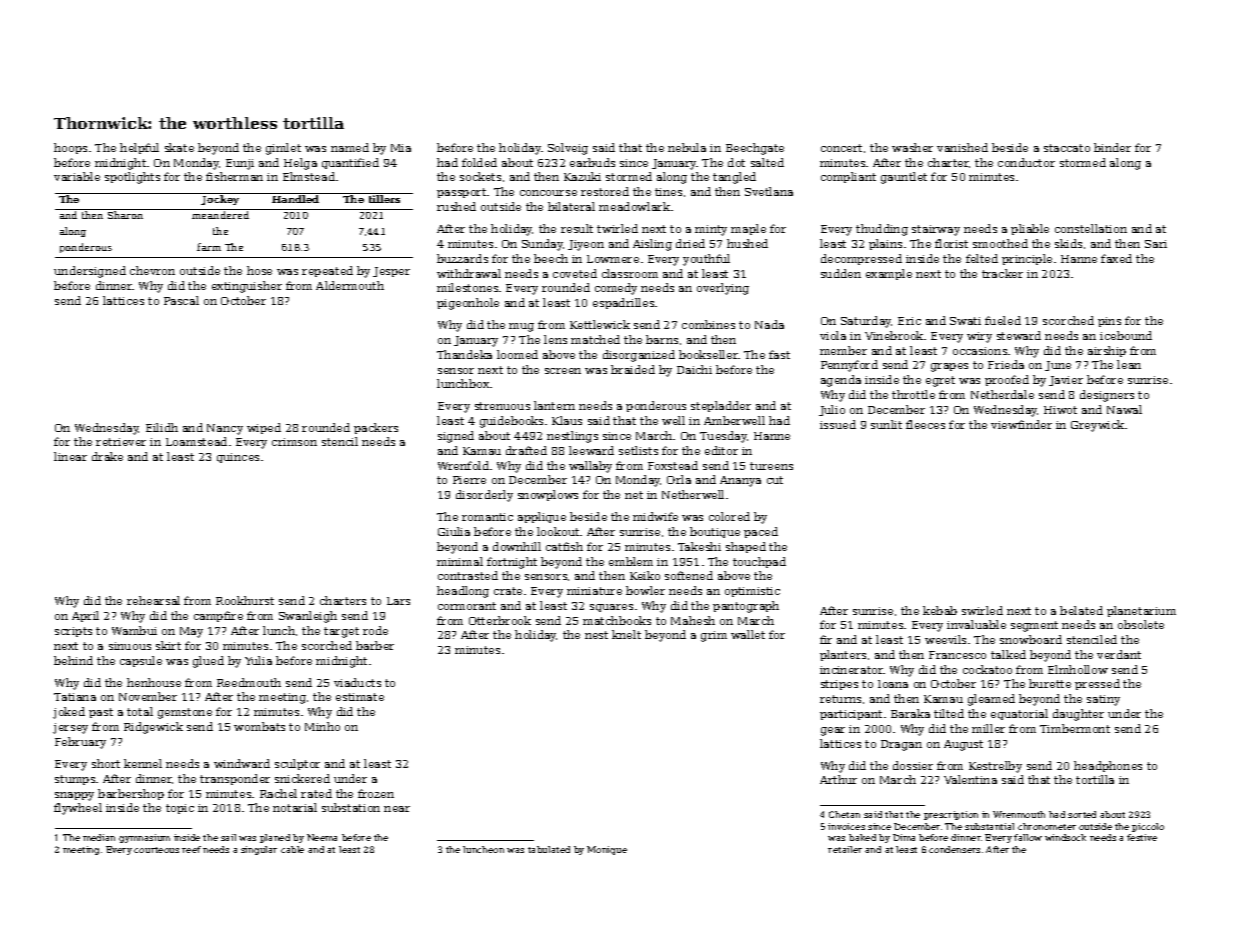  I want to click on Monique, so click(607, 850).
